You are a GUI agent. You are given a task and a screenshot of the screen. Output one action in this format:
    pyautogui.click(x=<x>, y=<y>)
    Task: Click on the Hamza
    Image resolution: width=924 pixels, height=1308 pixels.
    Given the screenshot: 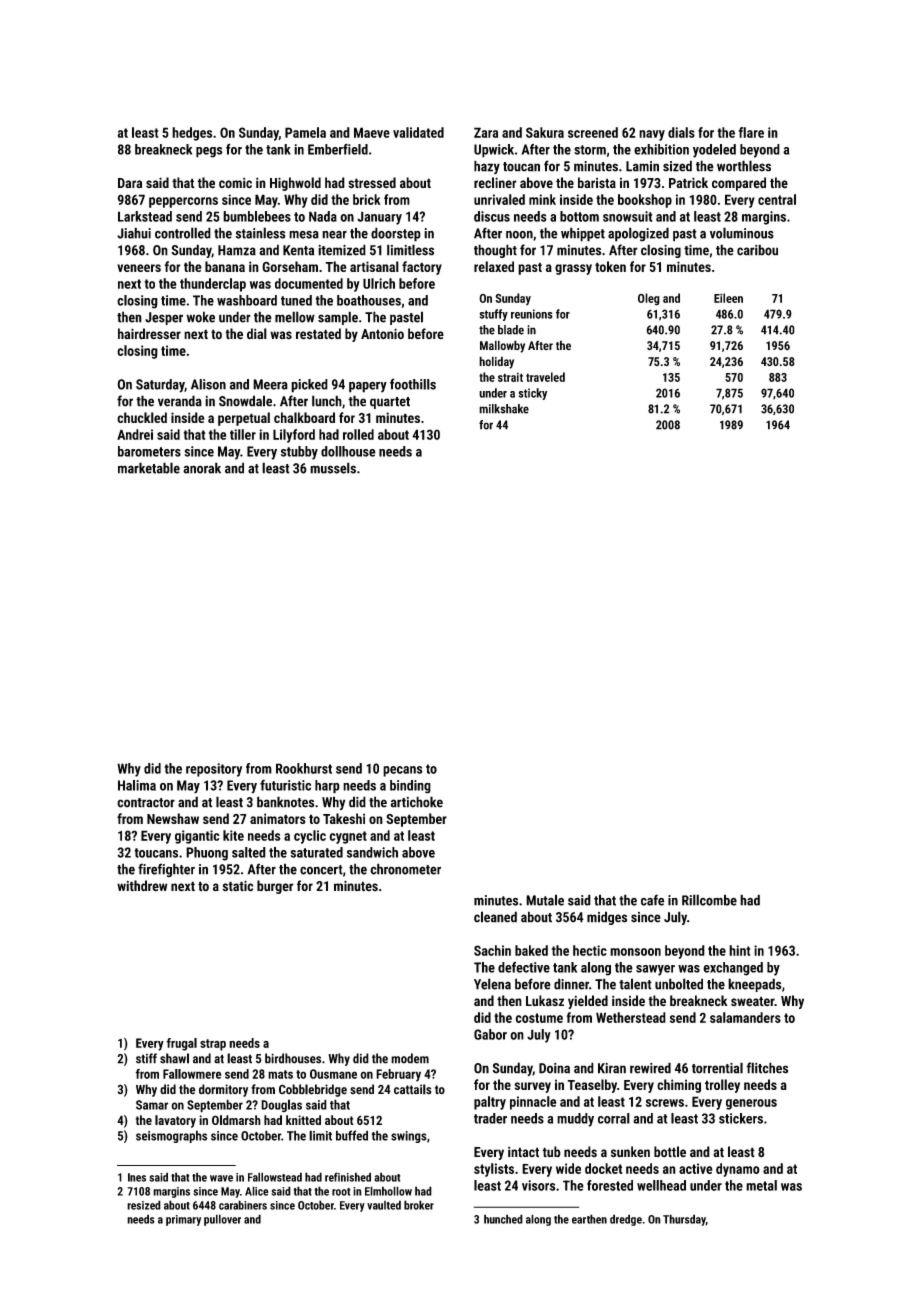 What is the action you would take?
    pyautogui.click(x=237, y=250)
